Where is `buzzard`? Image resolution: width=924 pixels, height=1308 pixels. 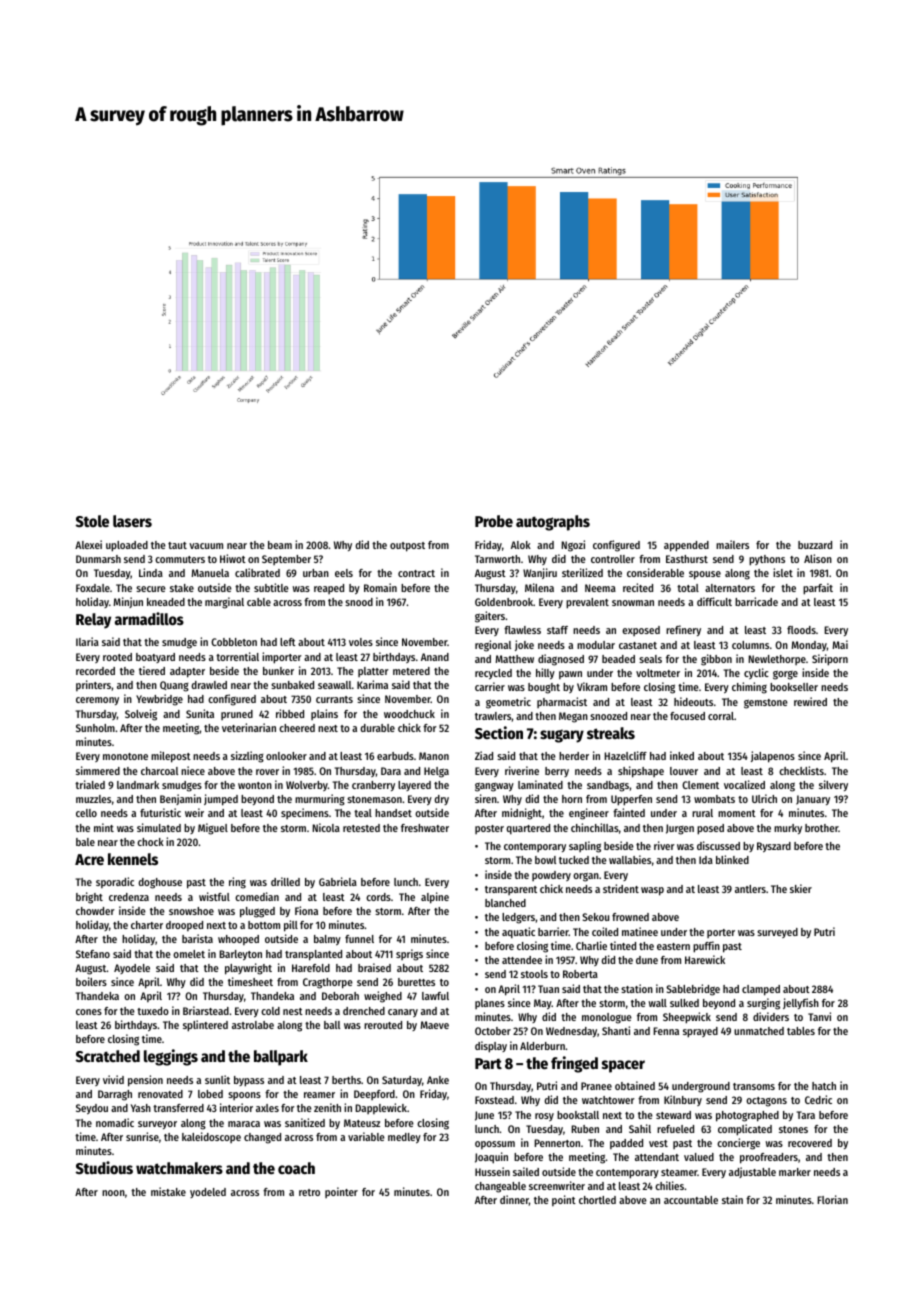
buzzard is located at coordinates (815, 545).
